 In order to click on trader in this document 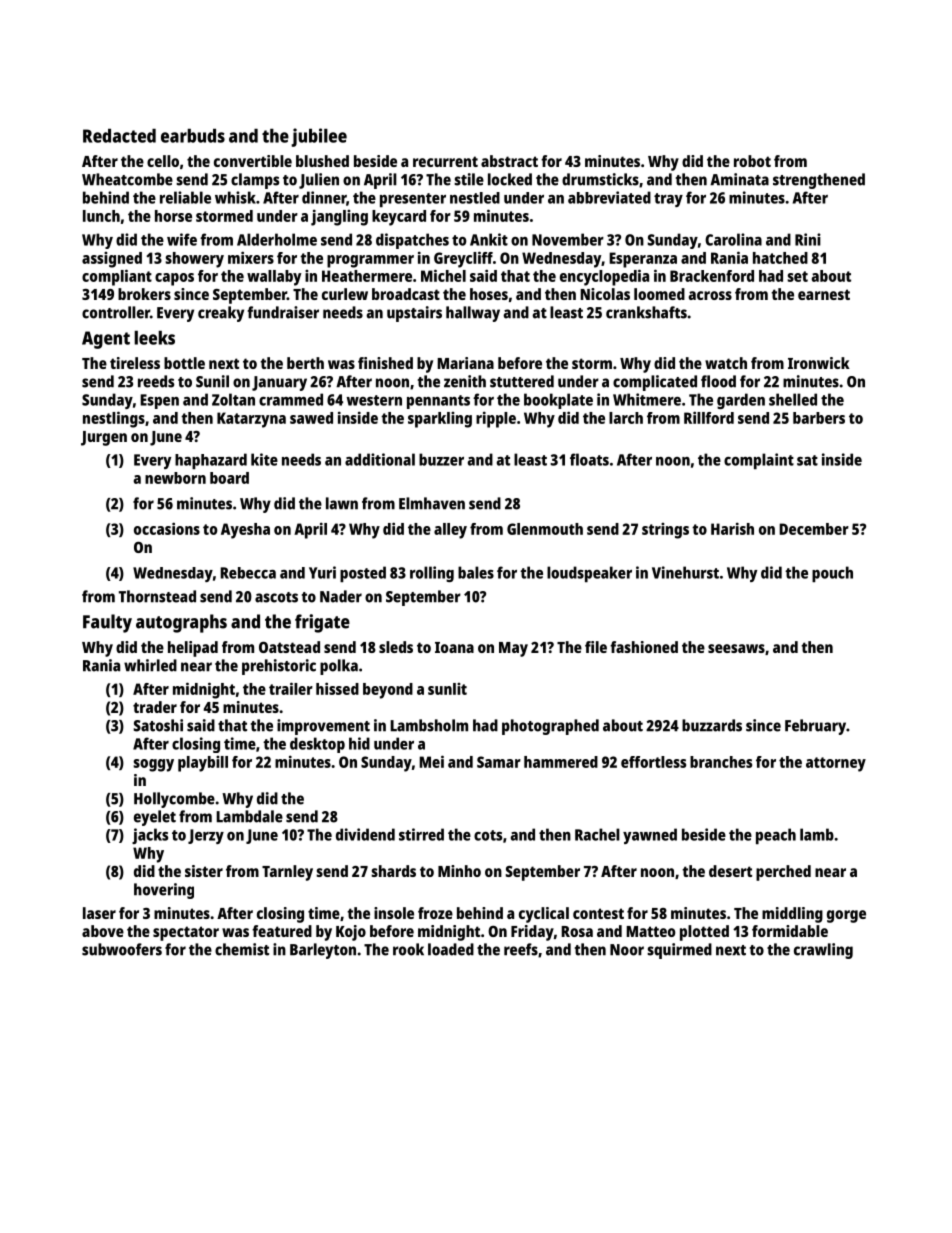, I will do `click(155, 707)`.
